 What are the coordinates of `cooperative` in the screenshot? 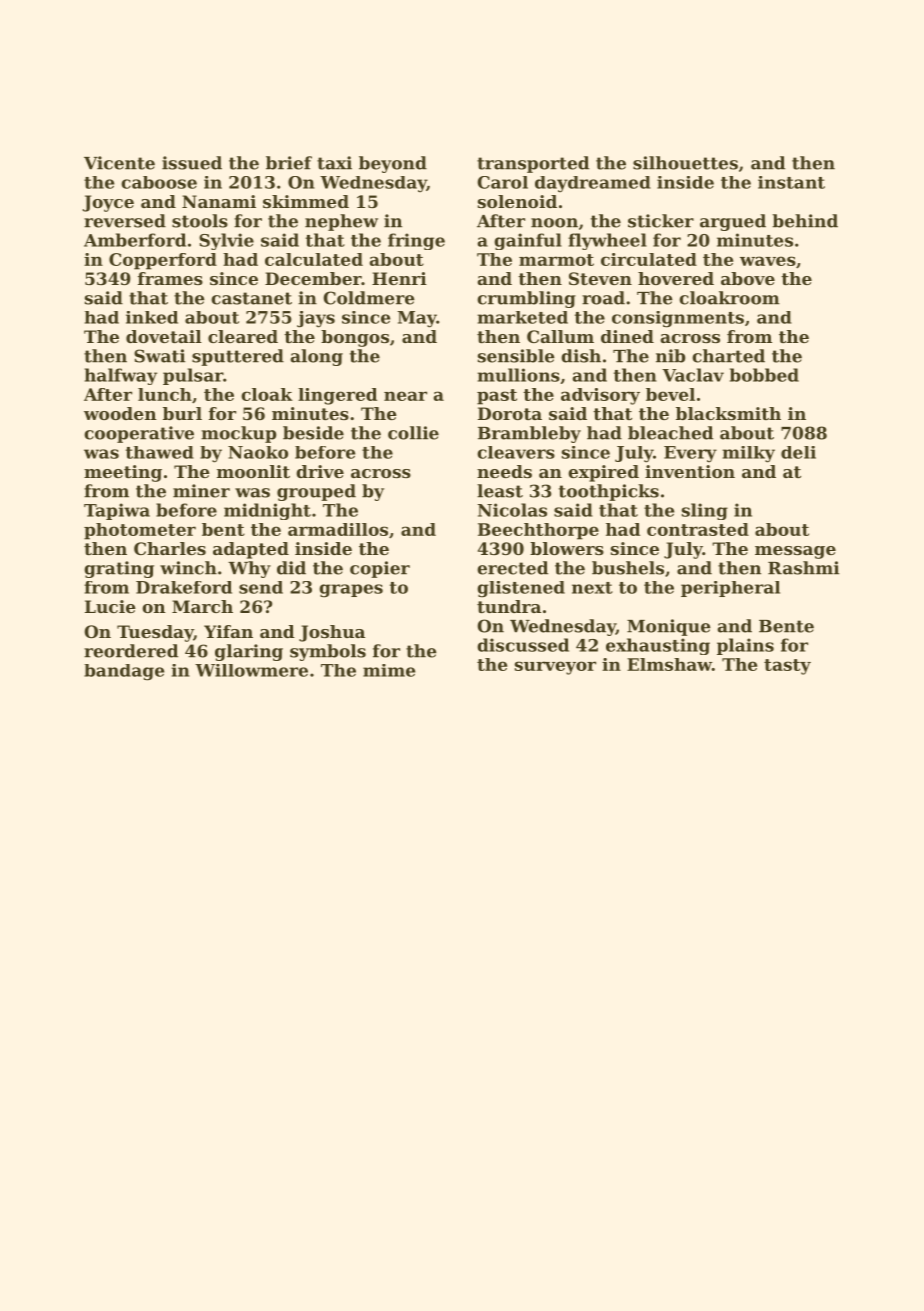 It's located at (139, 434).
